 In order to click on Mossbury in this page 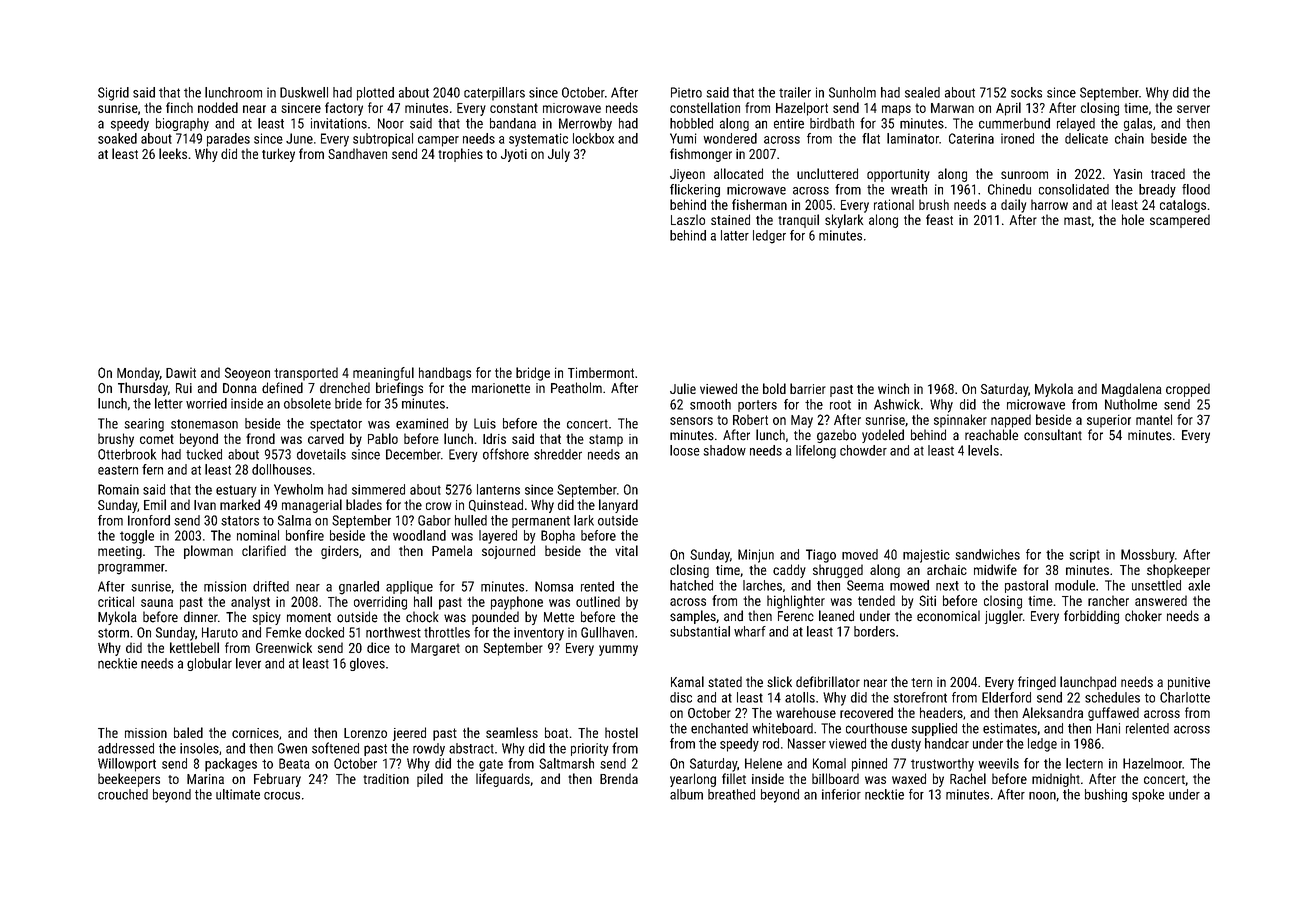, I will do `click(1148, 556)`.
